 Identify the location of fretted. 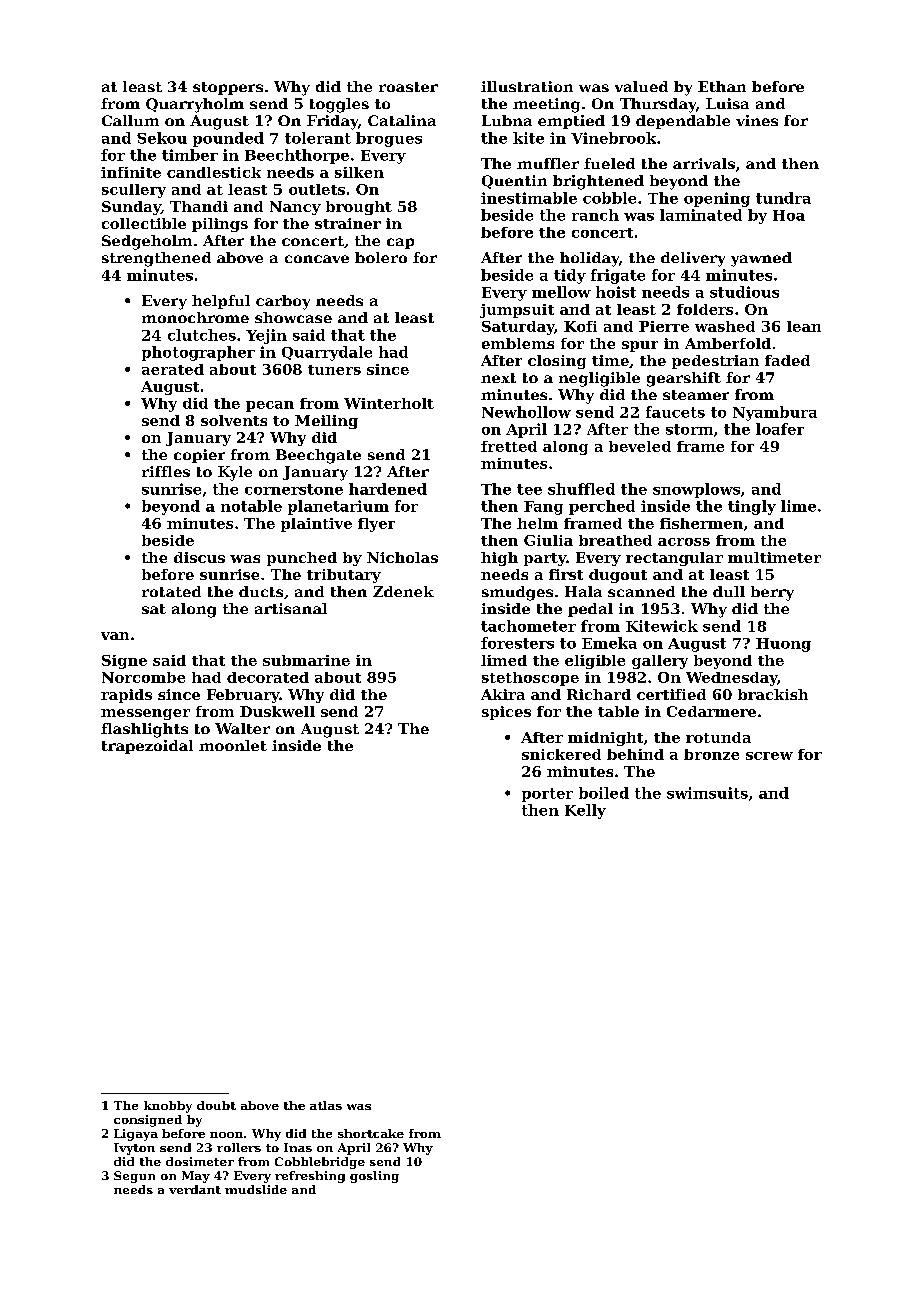
(509, 446).
